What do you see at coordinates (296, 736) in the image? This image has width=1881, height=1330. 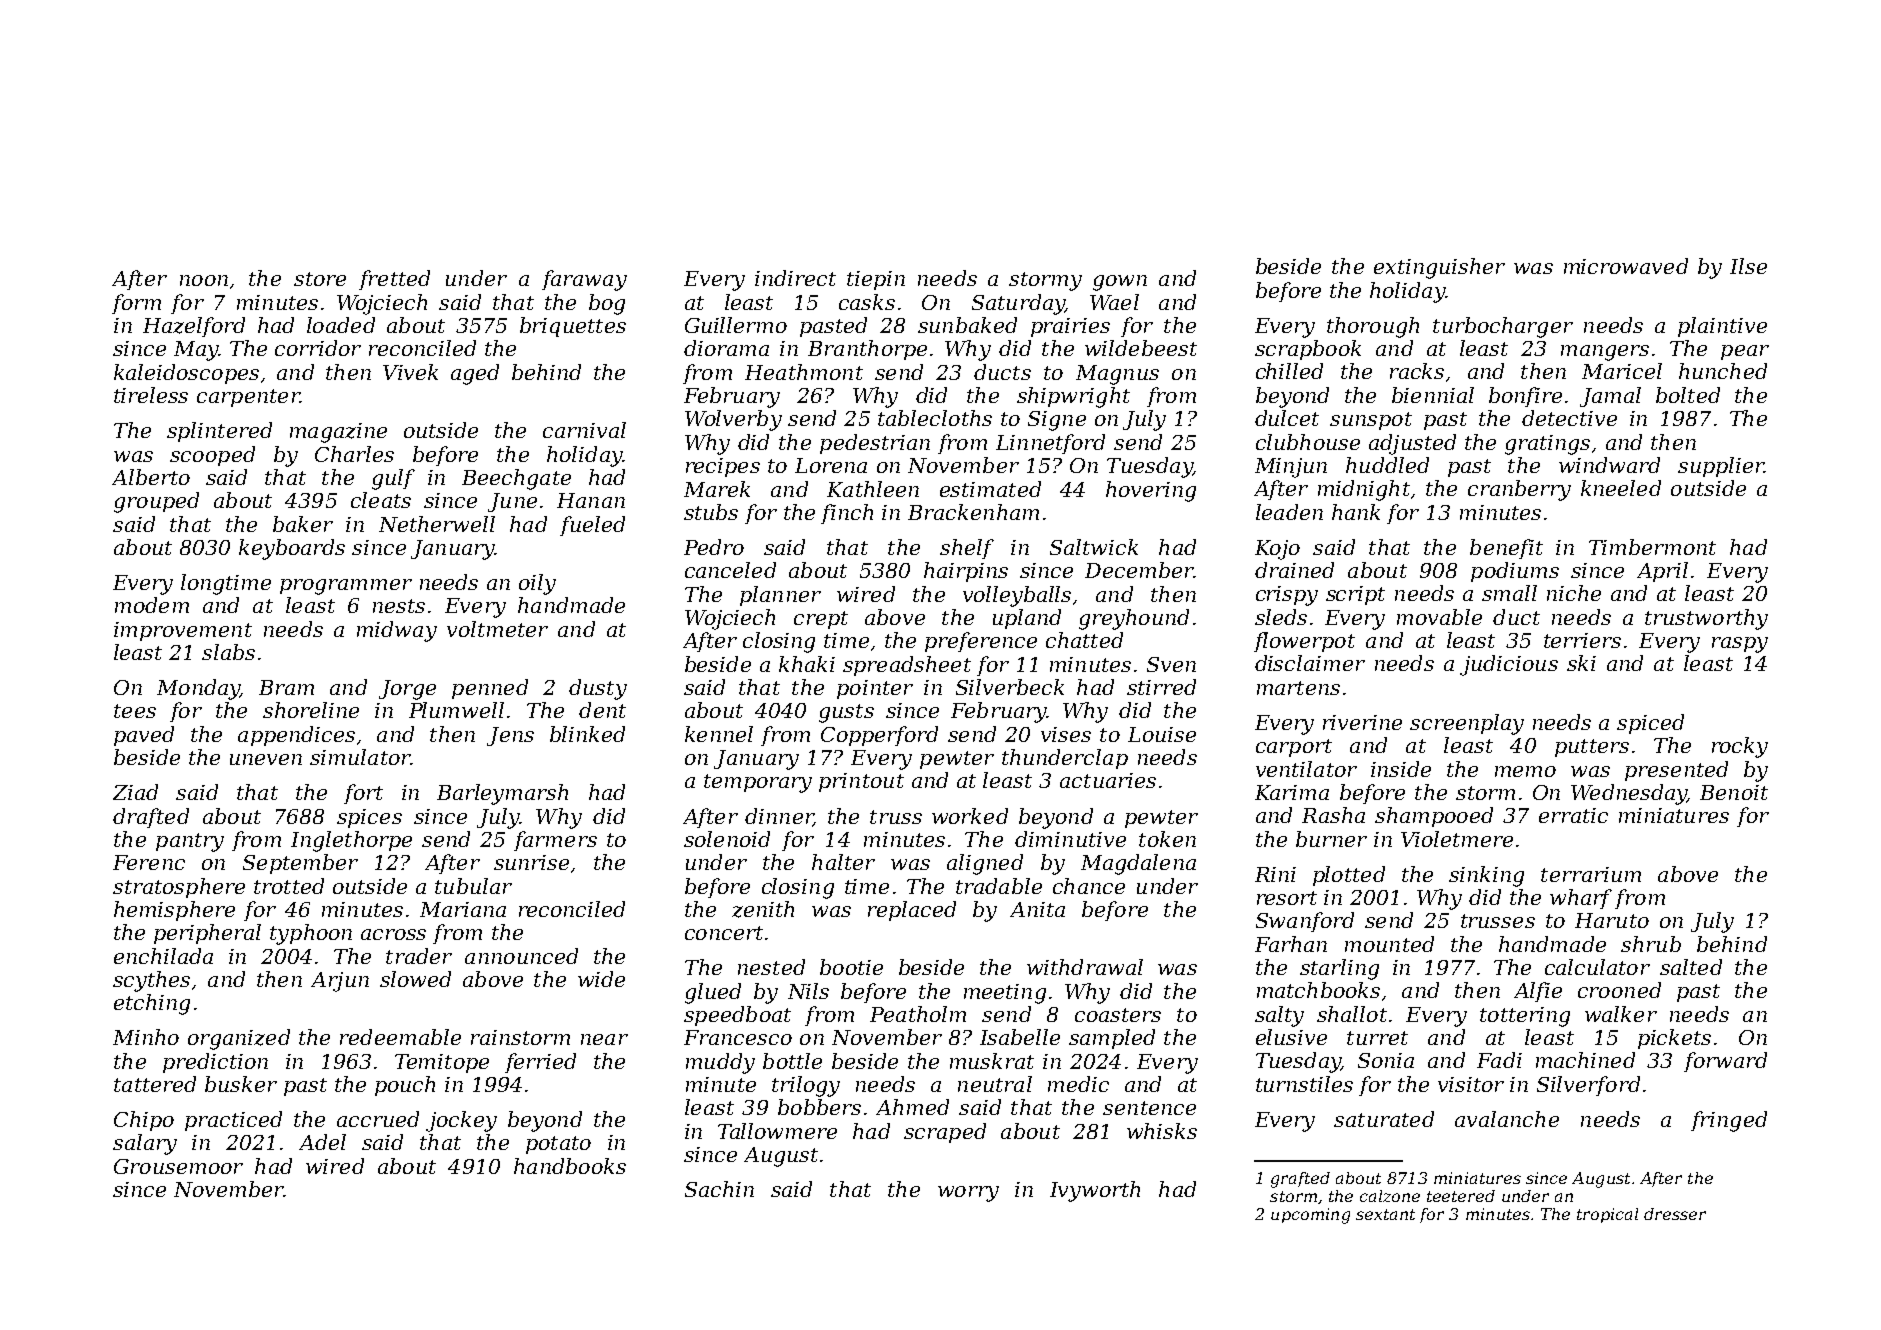 I see `appendices` at bounding box center [296, 736].
